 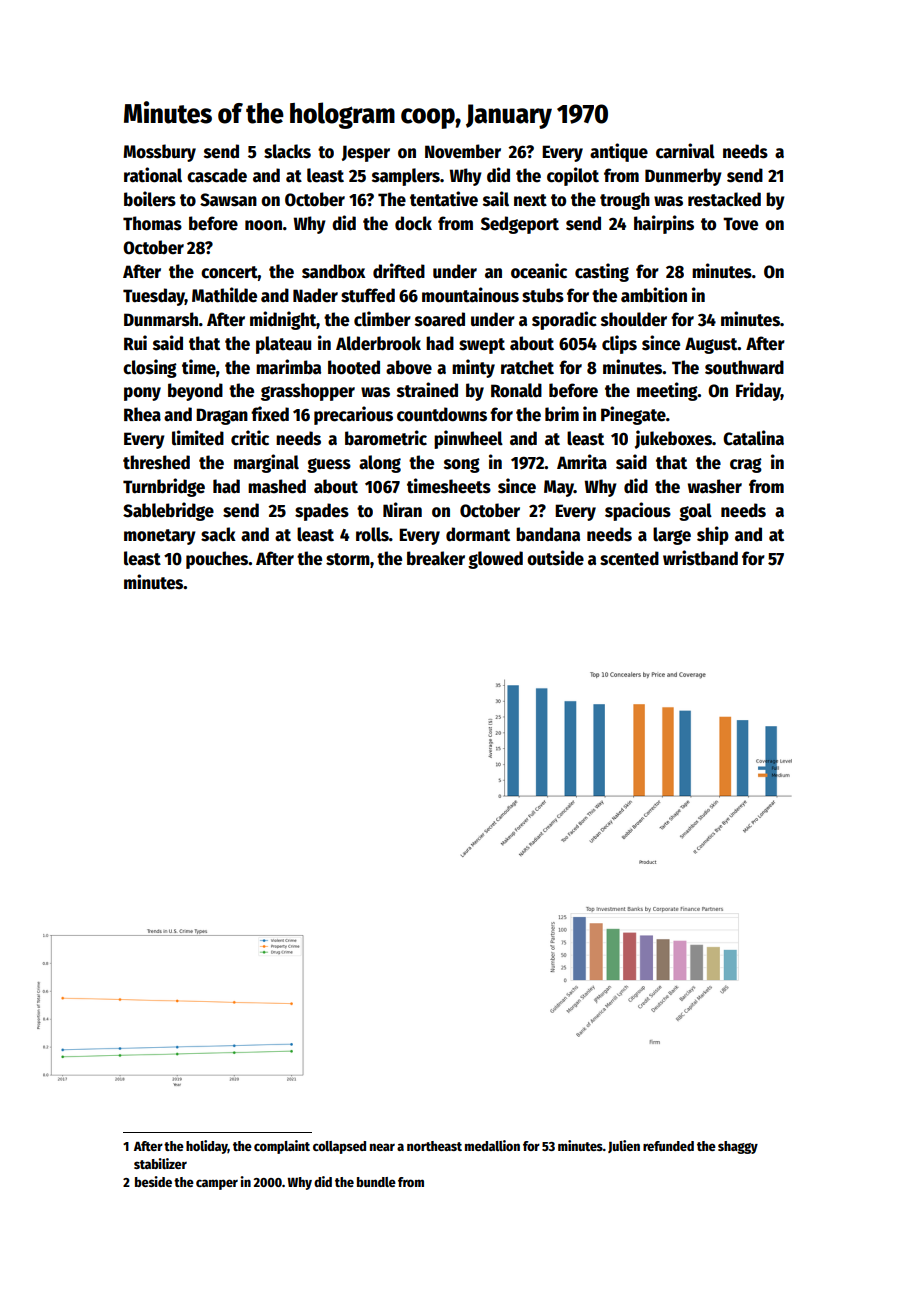 I want to click on pouches, so click(x=217, y=560).
